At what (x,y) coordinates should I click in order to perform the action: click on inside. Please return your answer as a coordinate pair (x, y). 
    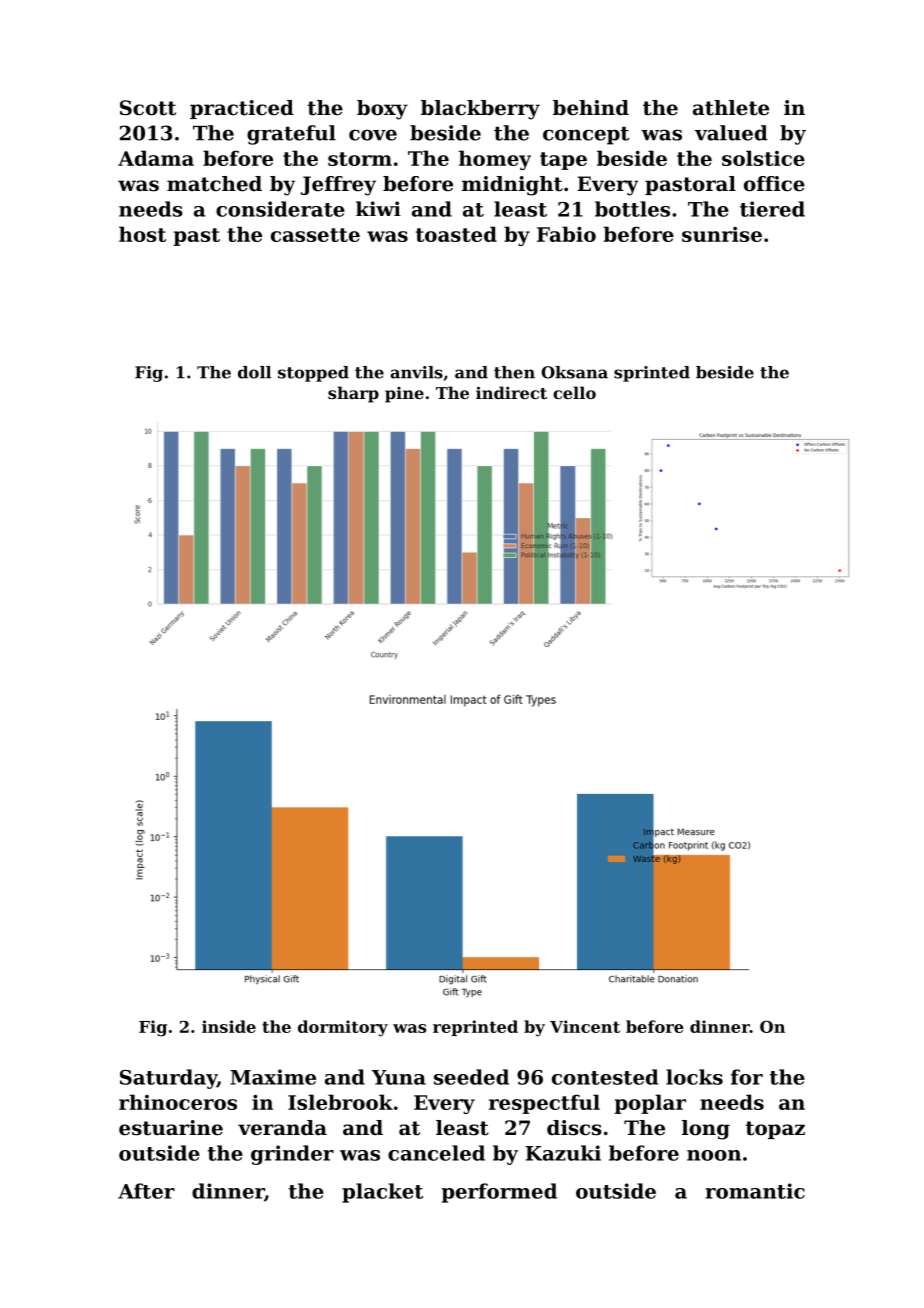
    Looking at the image, I should click on (229, 1026).
